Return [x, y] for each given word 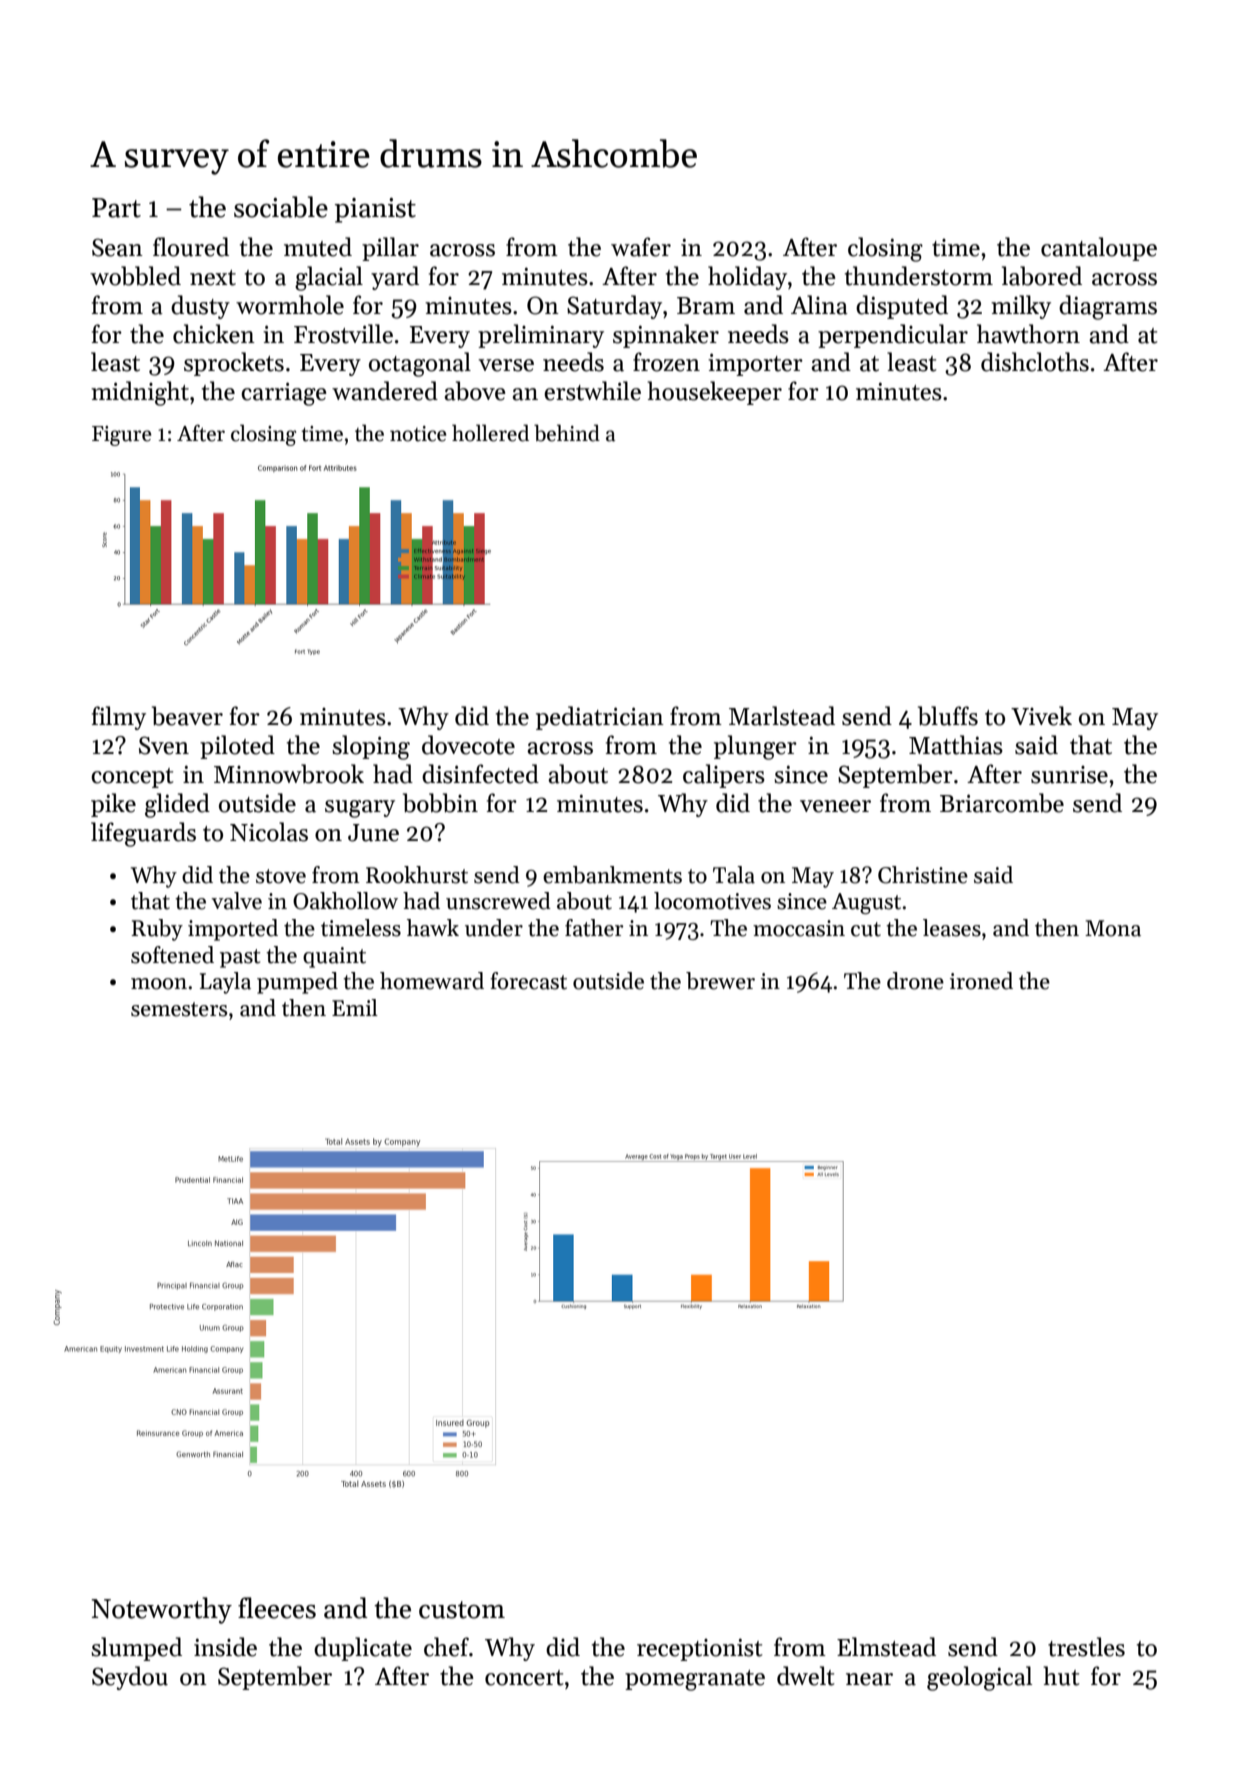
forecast [528, 981]
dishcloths [1035, 362]
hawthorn [1028, 334]
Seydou [130, 1678]
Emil [355, 1007]
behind [567, 433]
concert [524, 1678]
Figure [122, 436]
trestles [1086, 1647]
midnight [140, 393]
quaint [334, 957]
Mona [1113, 928]
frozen [666, 362]
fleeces [277, 1608]
